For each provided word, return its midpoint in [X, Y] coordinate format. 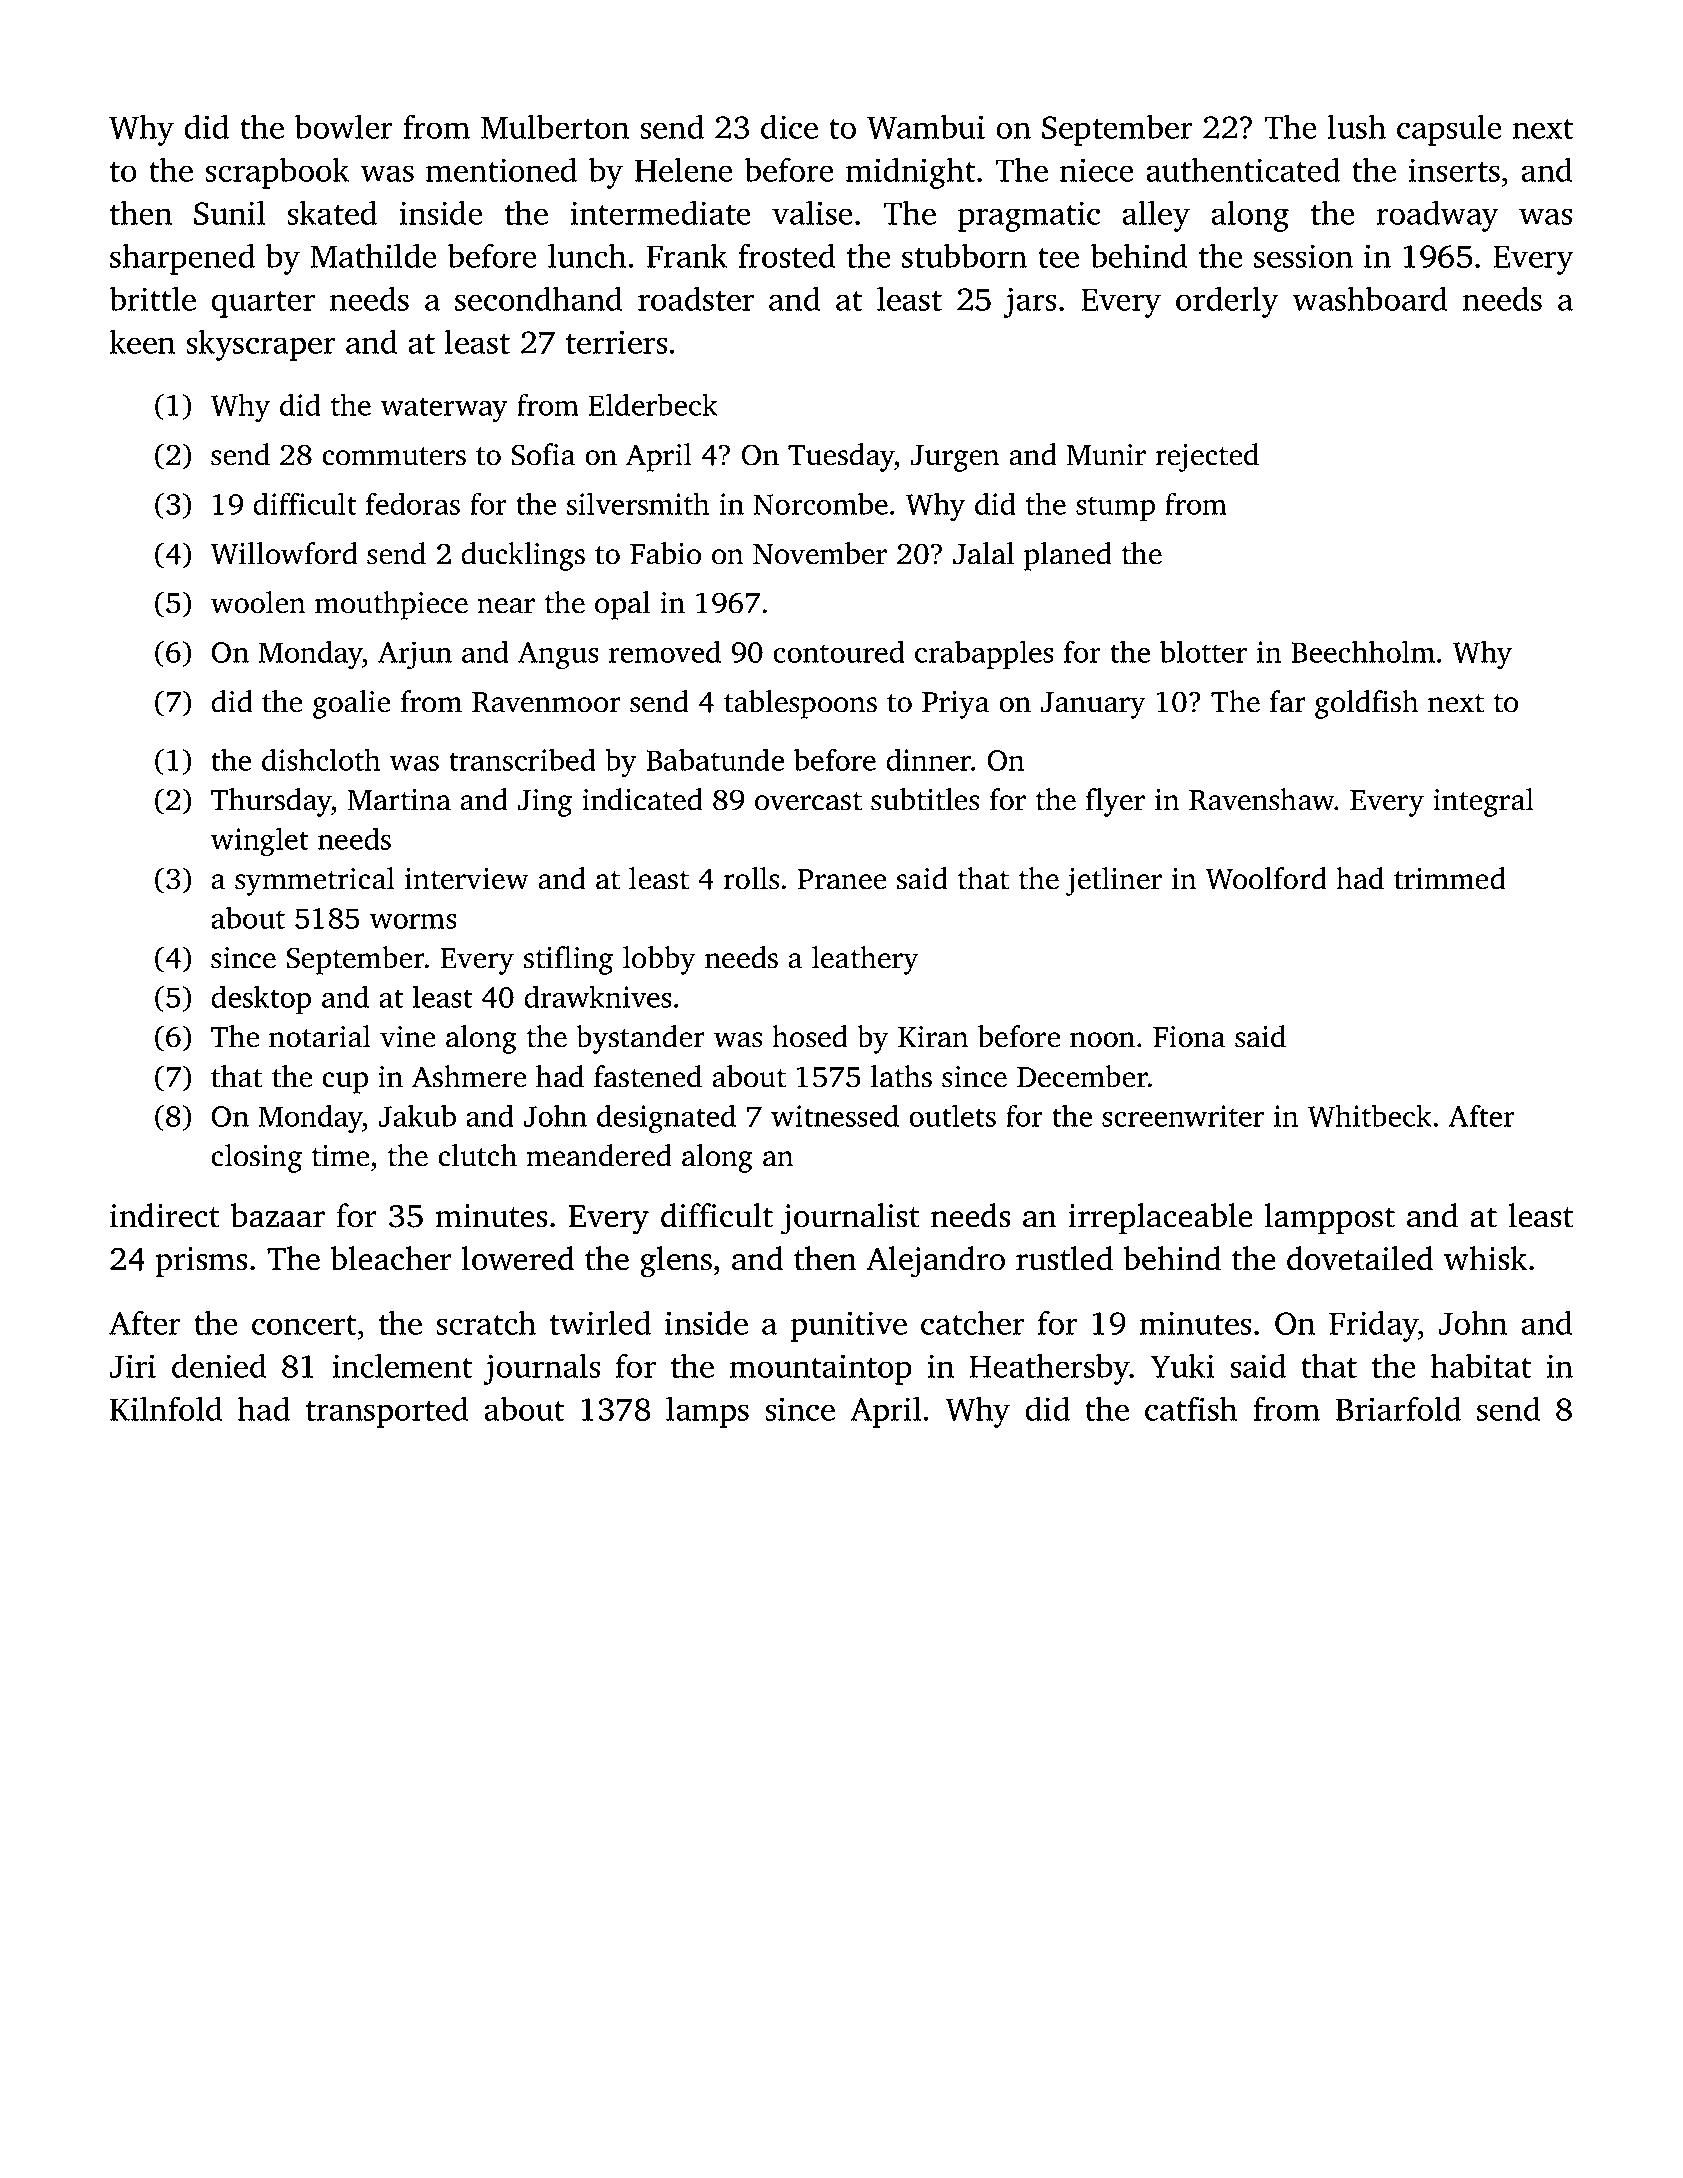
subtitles [925, 799]
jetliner [1113, 881]
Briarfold [1398, 1408]
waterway [444, 410]
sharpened [182, 259]
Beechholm [1363, 651]
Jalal [983, 553]
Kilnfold [166, 1408]
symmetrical [315, 881]
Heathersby [1049, 1369]
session [1303, 256]
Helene [684, 169]
